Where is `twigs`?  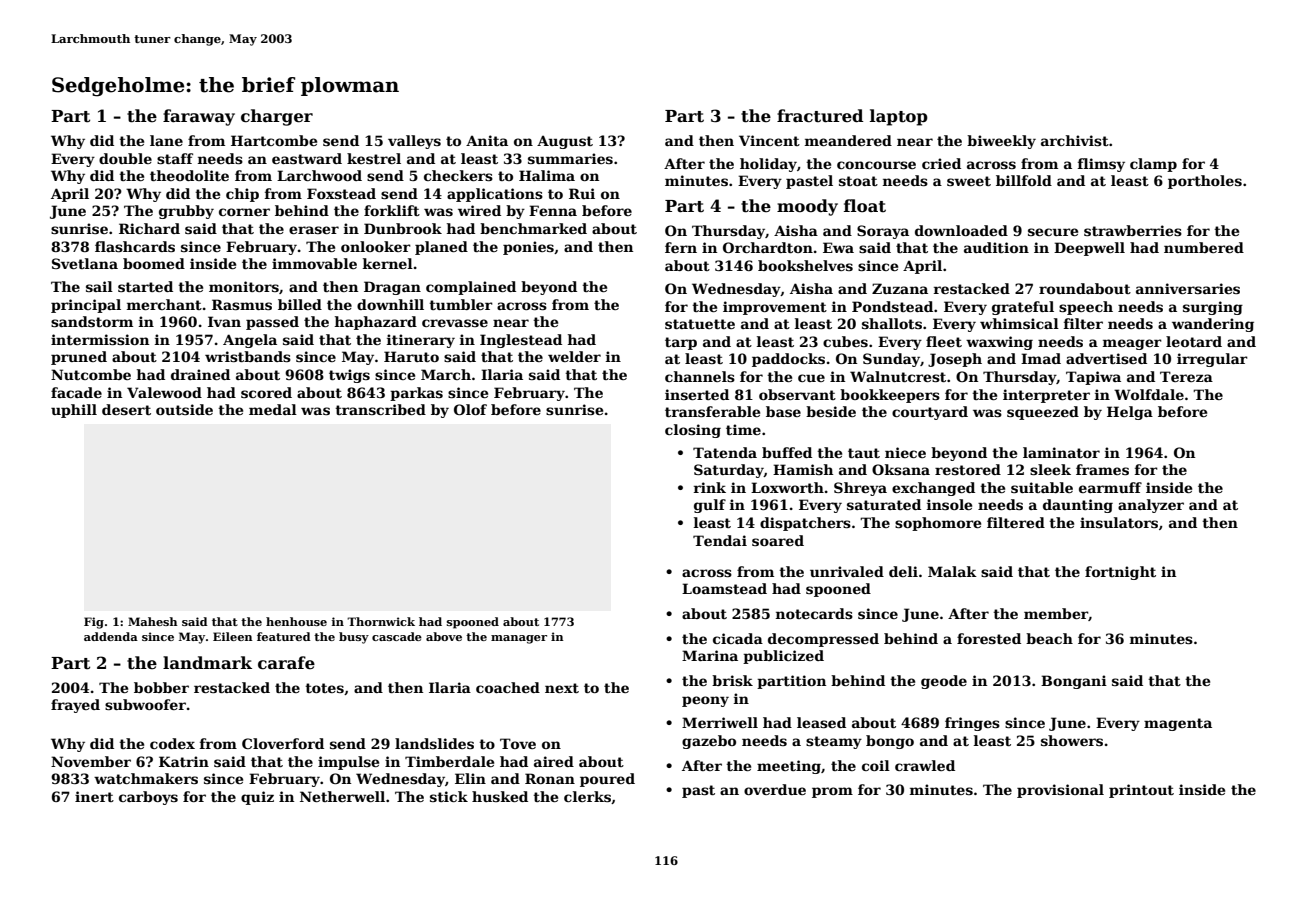 twigs is located at coordinates (349, 376).
